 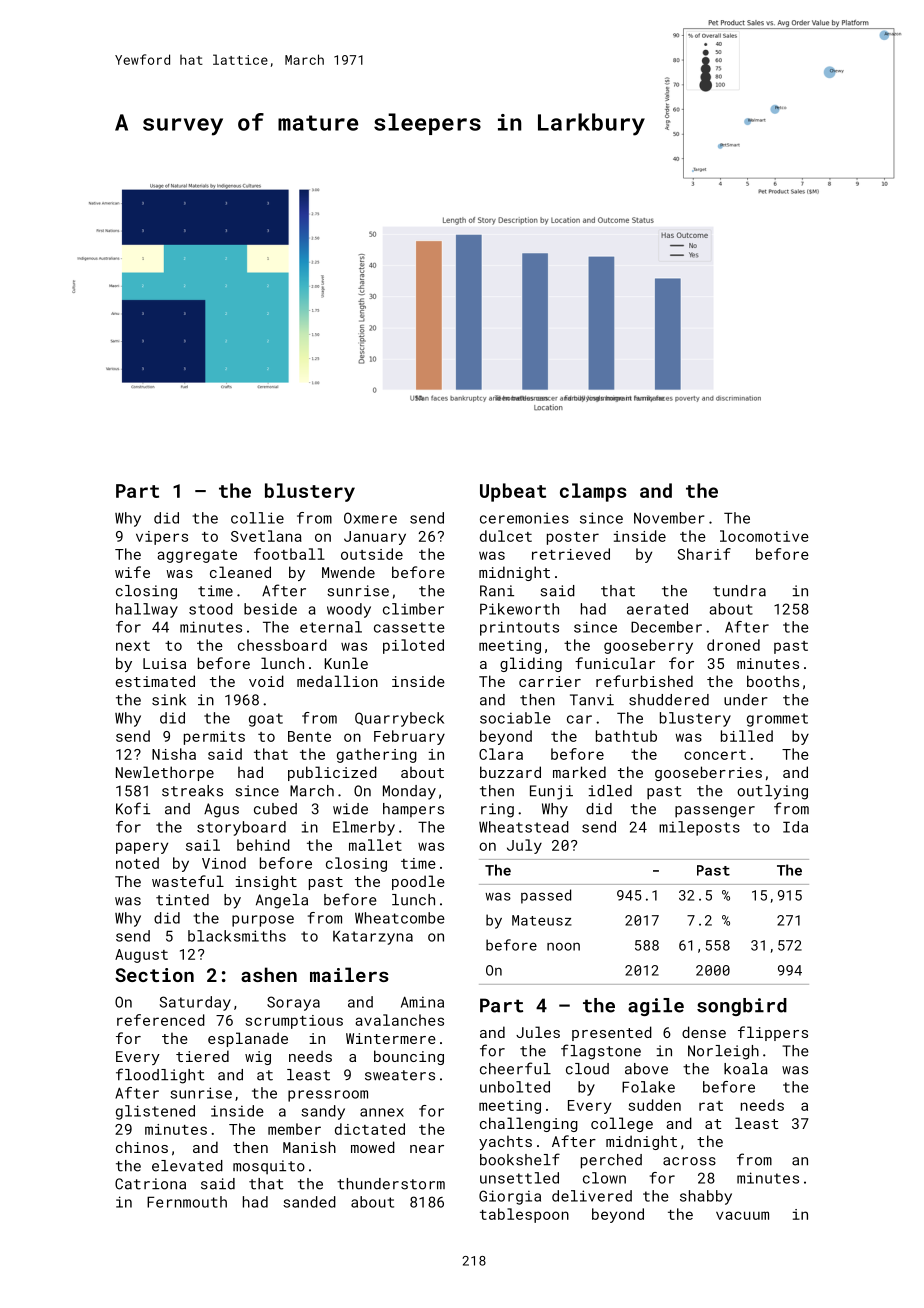 What do you see at coordinates (187, 1202) in the screenshot?
I see `Fernmouth` at bounding box center [187, 1202].
